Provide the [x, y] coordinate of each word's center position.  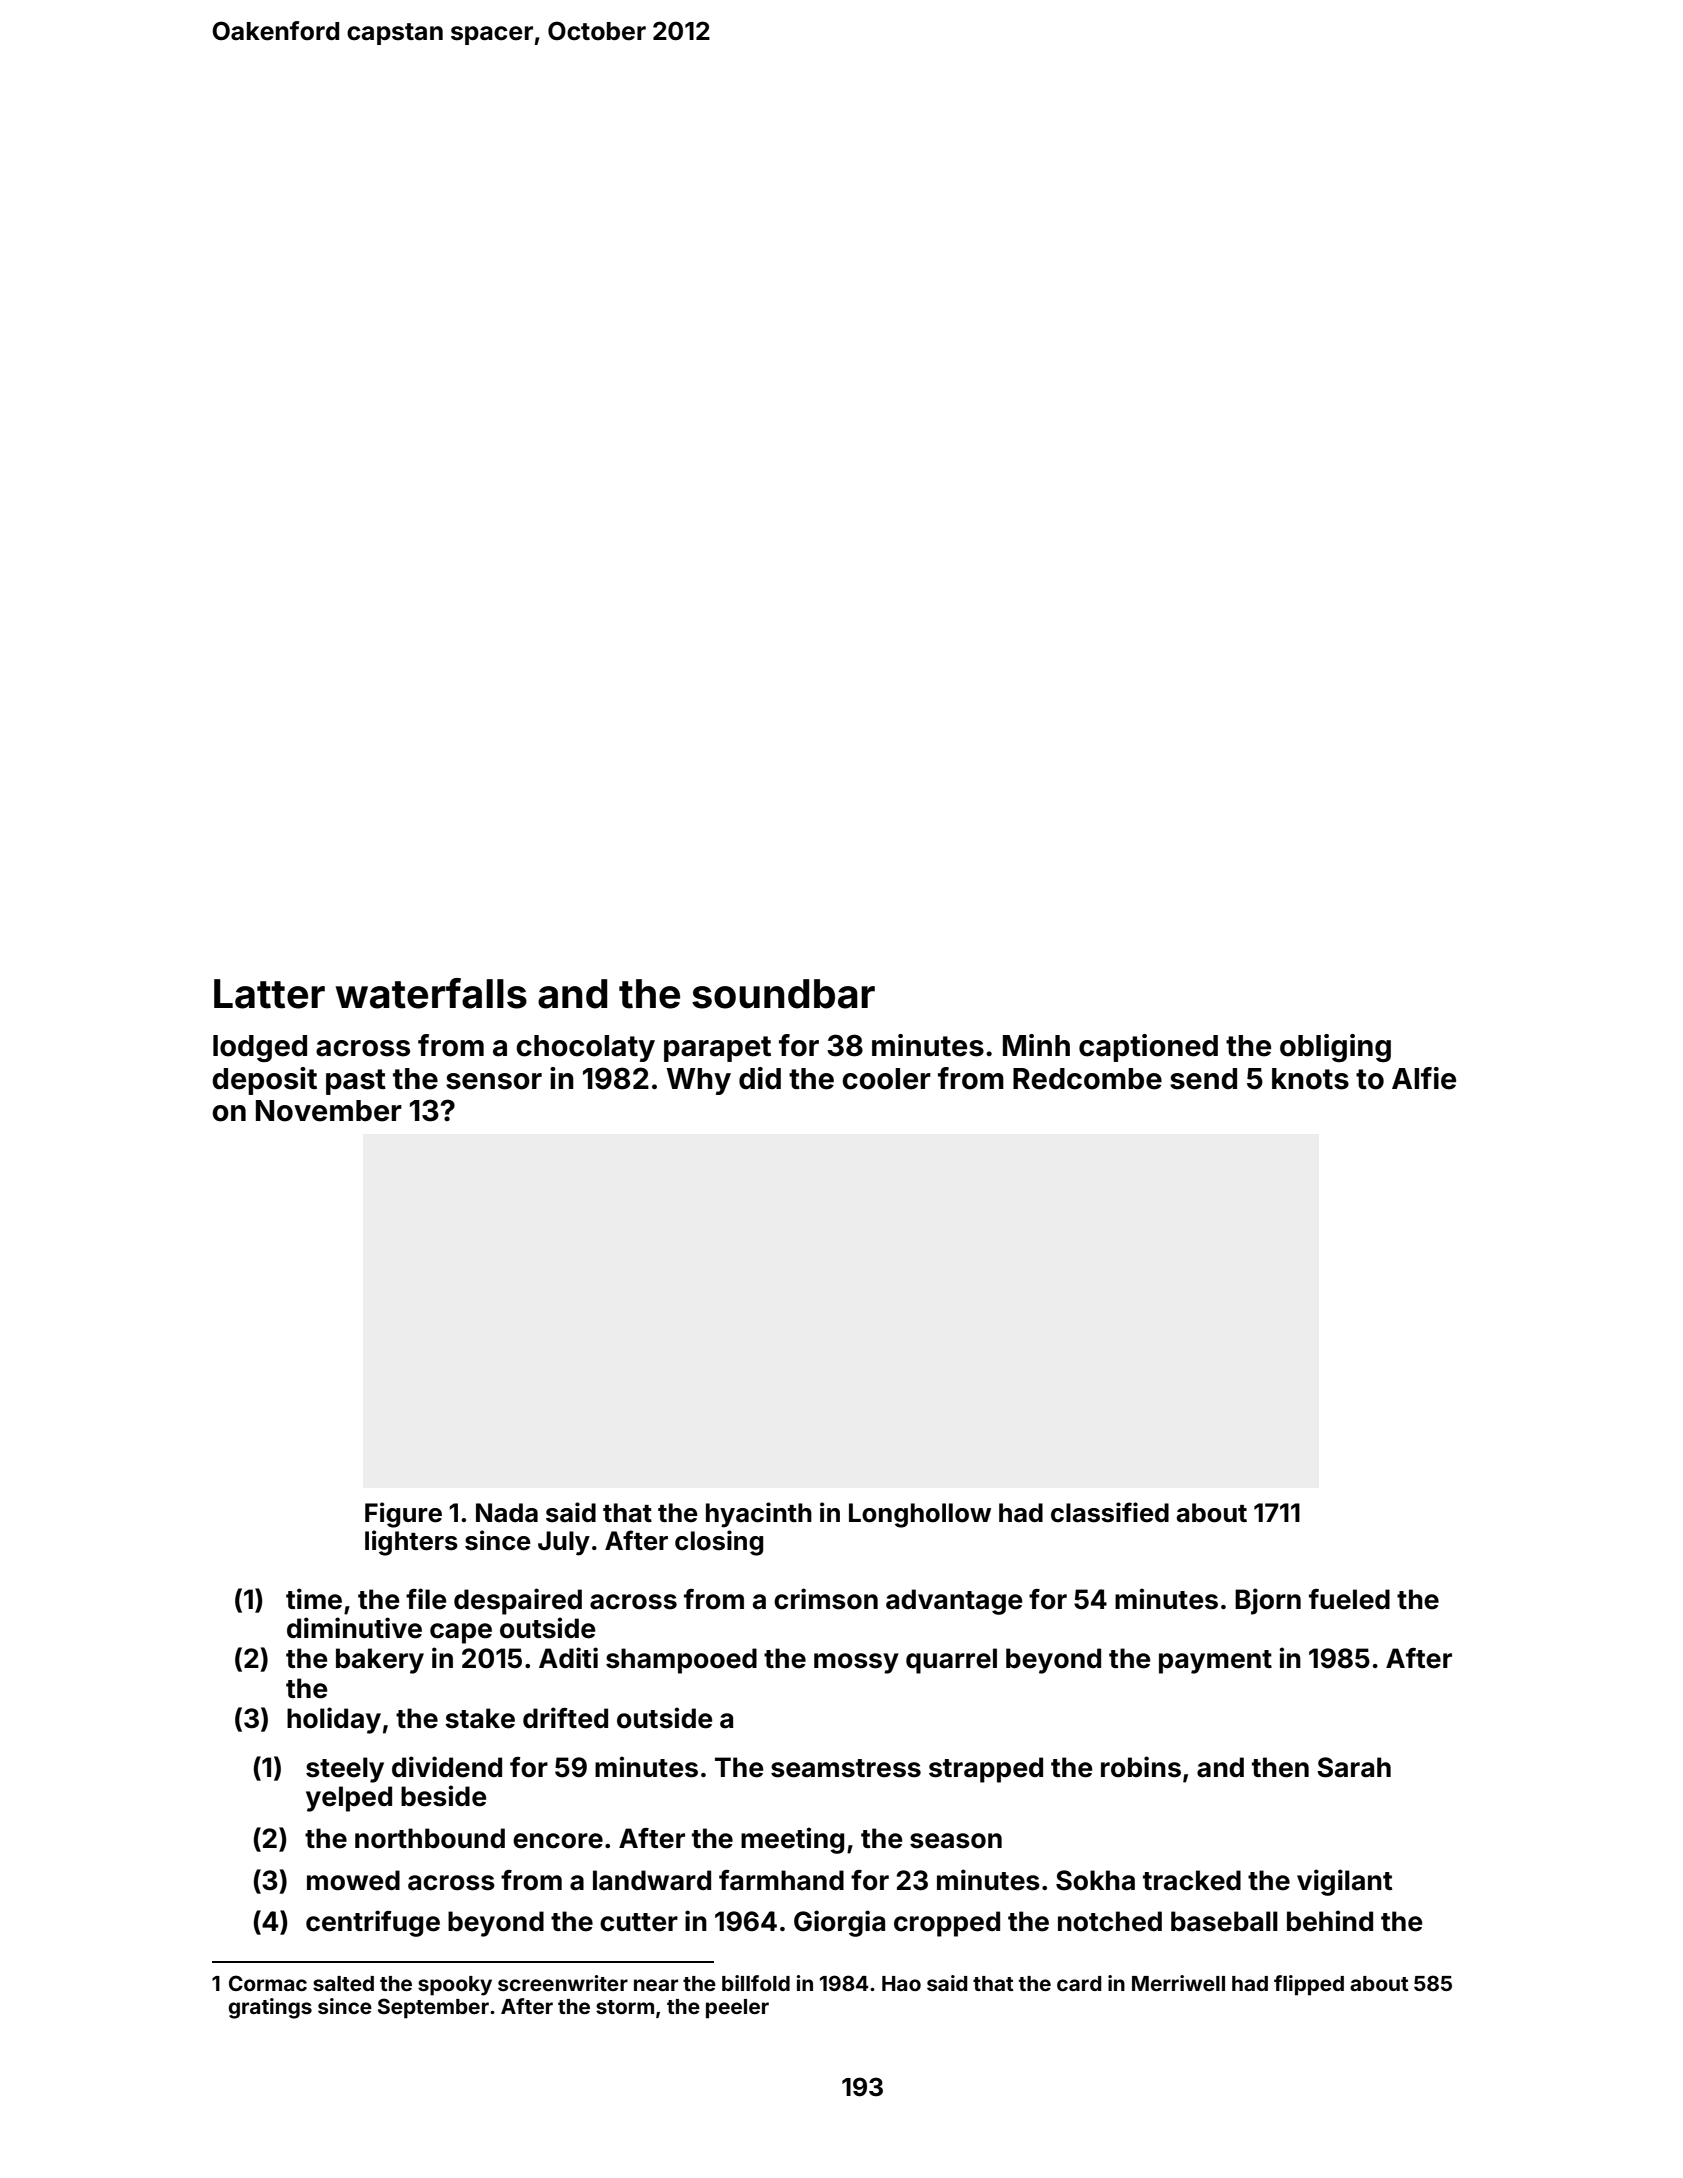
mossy [856, 1663]
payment [1215, 1662]
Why [698, 1081]
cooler [886, 1079]
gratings [270, 2008]
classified [1110, 1512]
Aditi [568, 1657]
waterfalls [431, 993]
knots [1310, 1079]
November [329, 1111]
